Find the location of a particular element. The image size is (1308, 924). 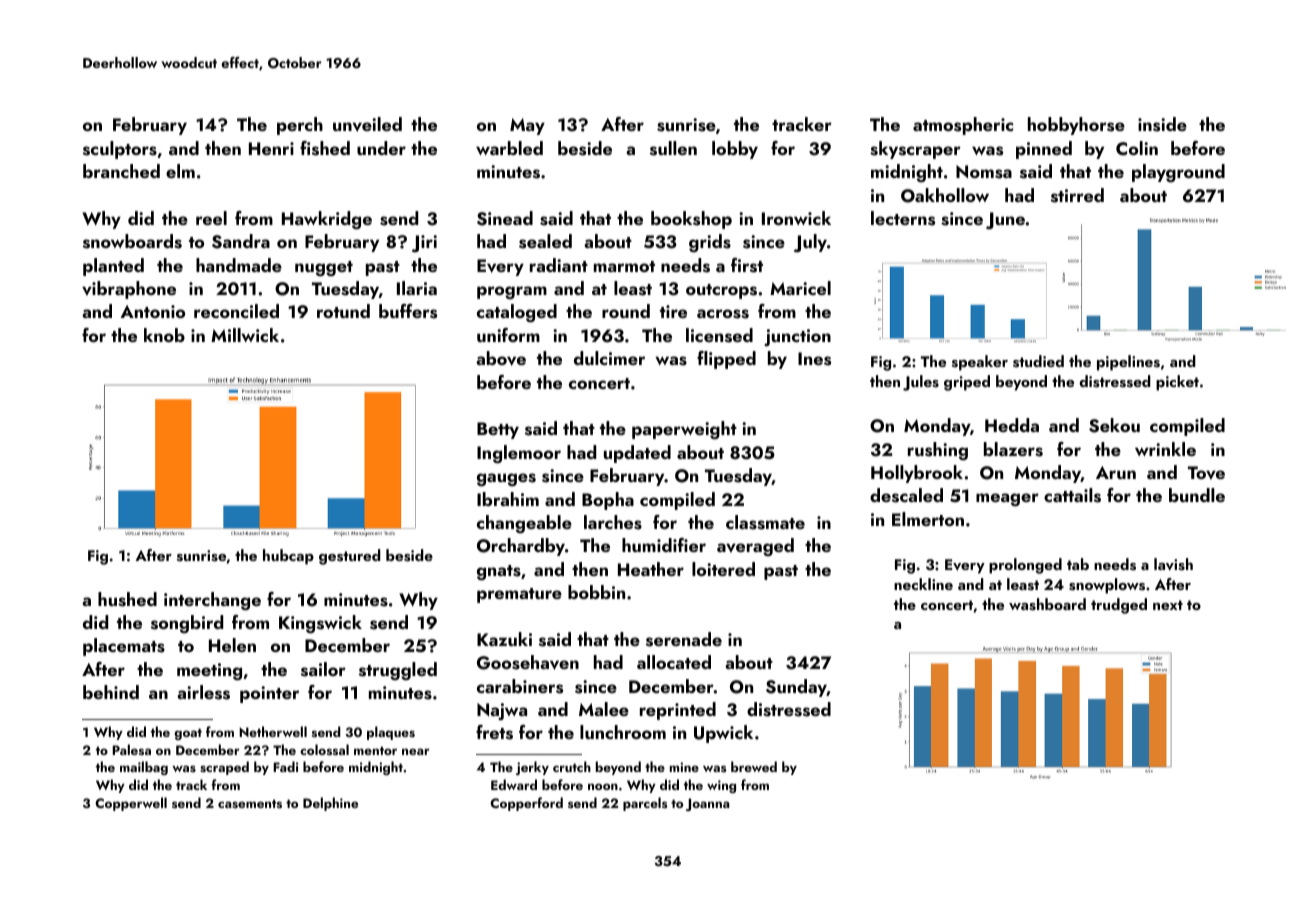

lobby is located at coordinates (735, 150).
